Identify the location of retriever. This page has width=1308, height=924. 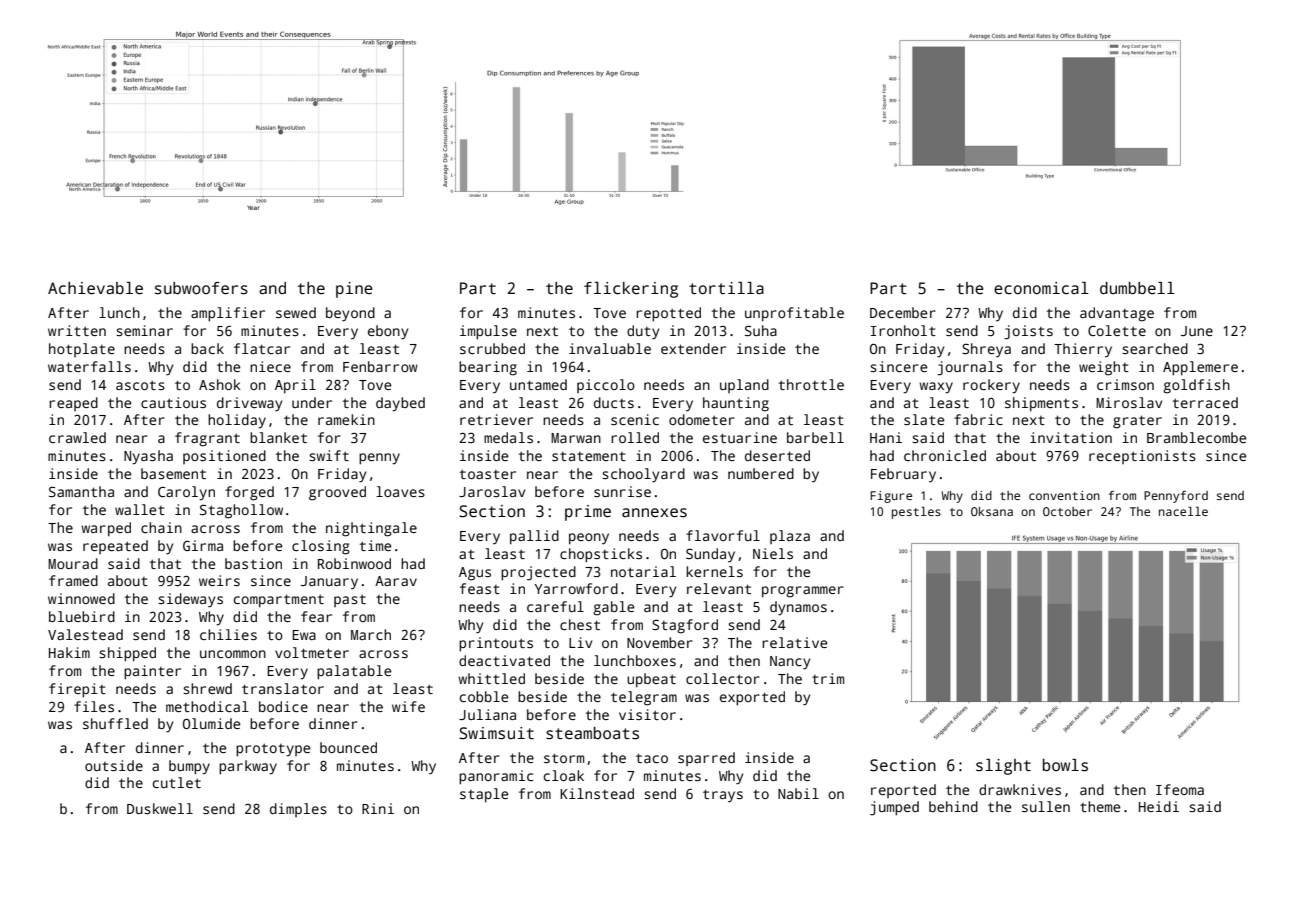
(496, 419).
